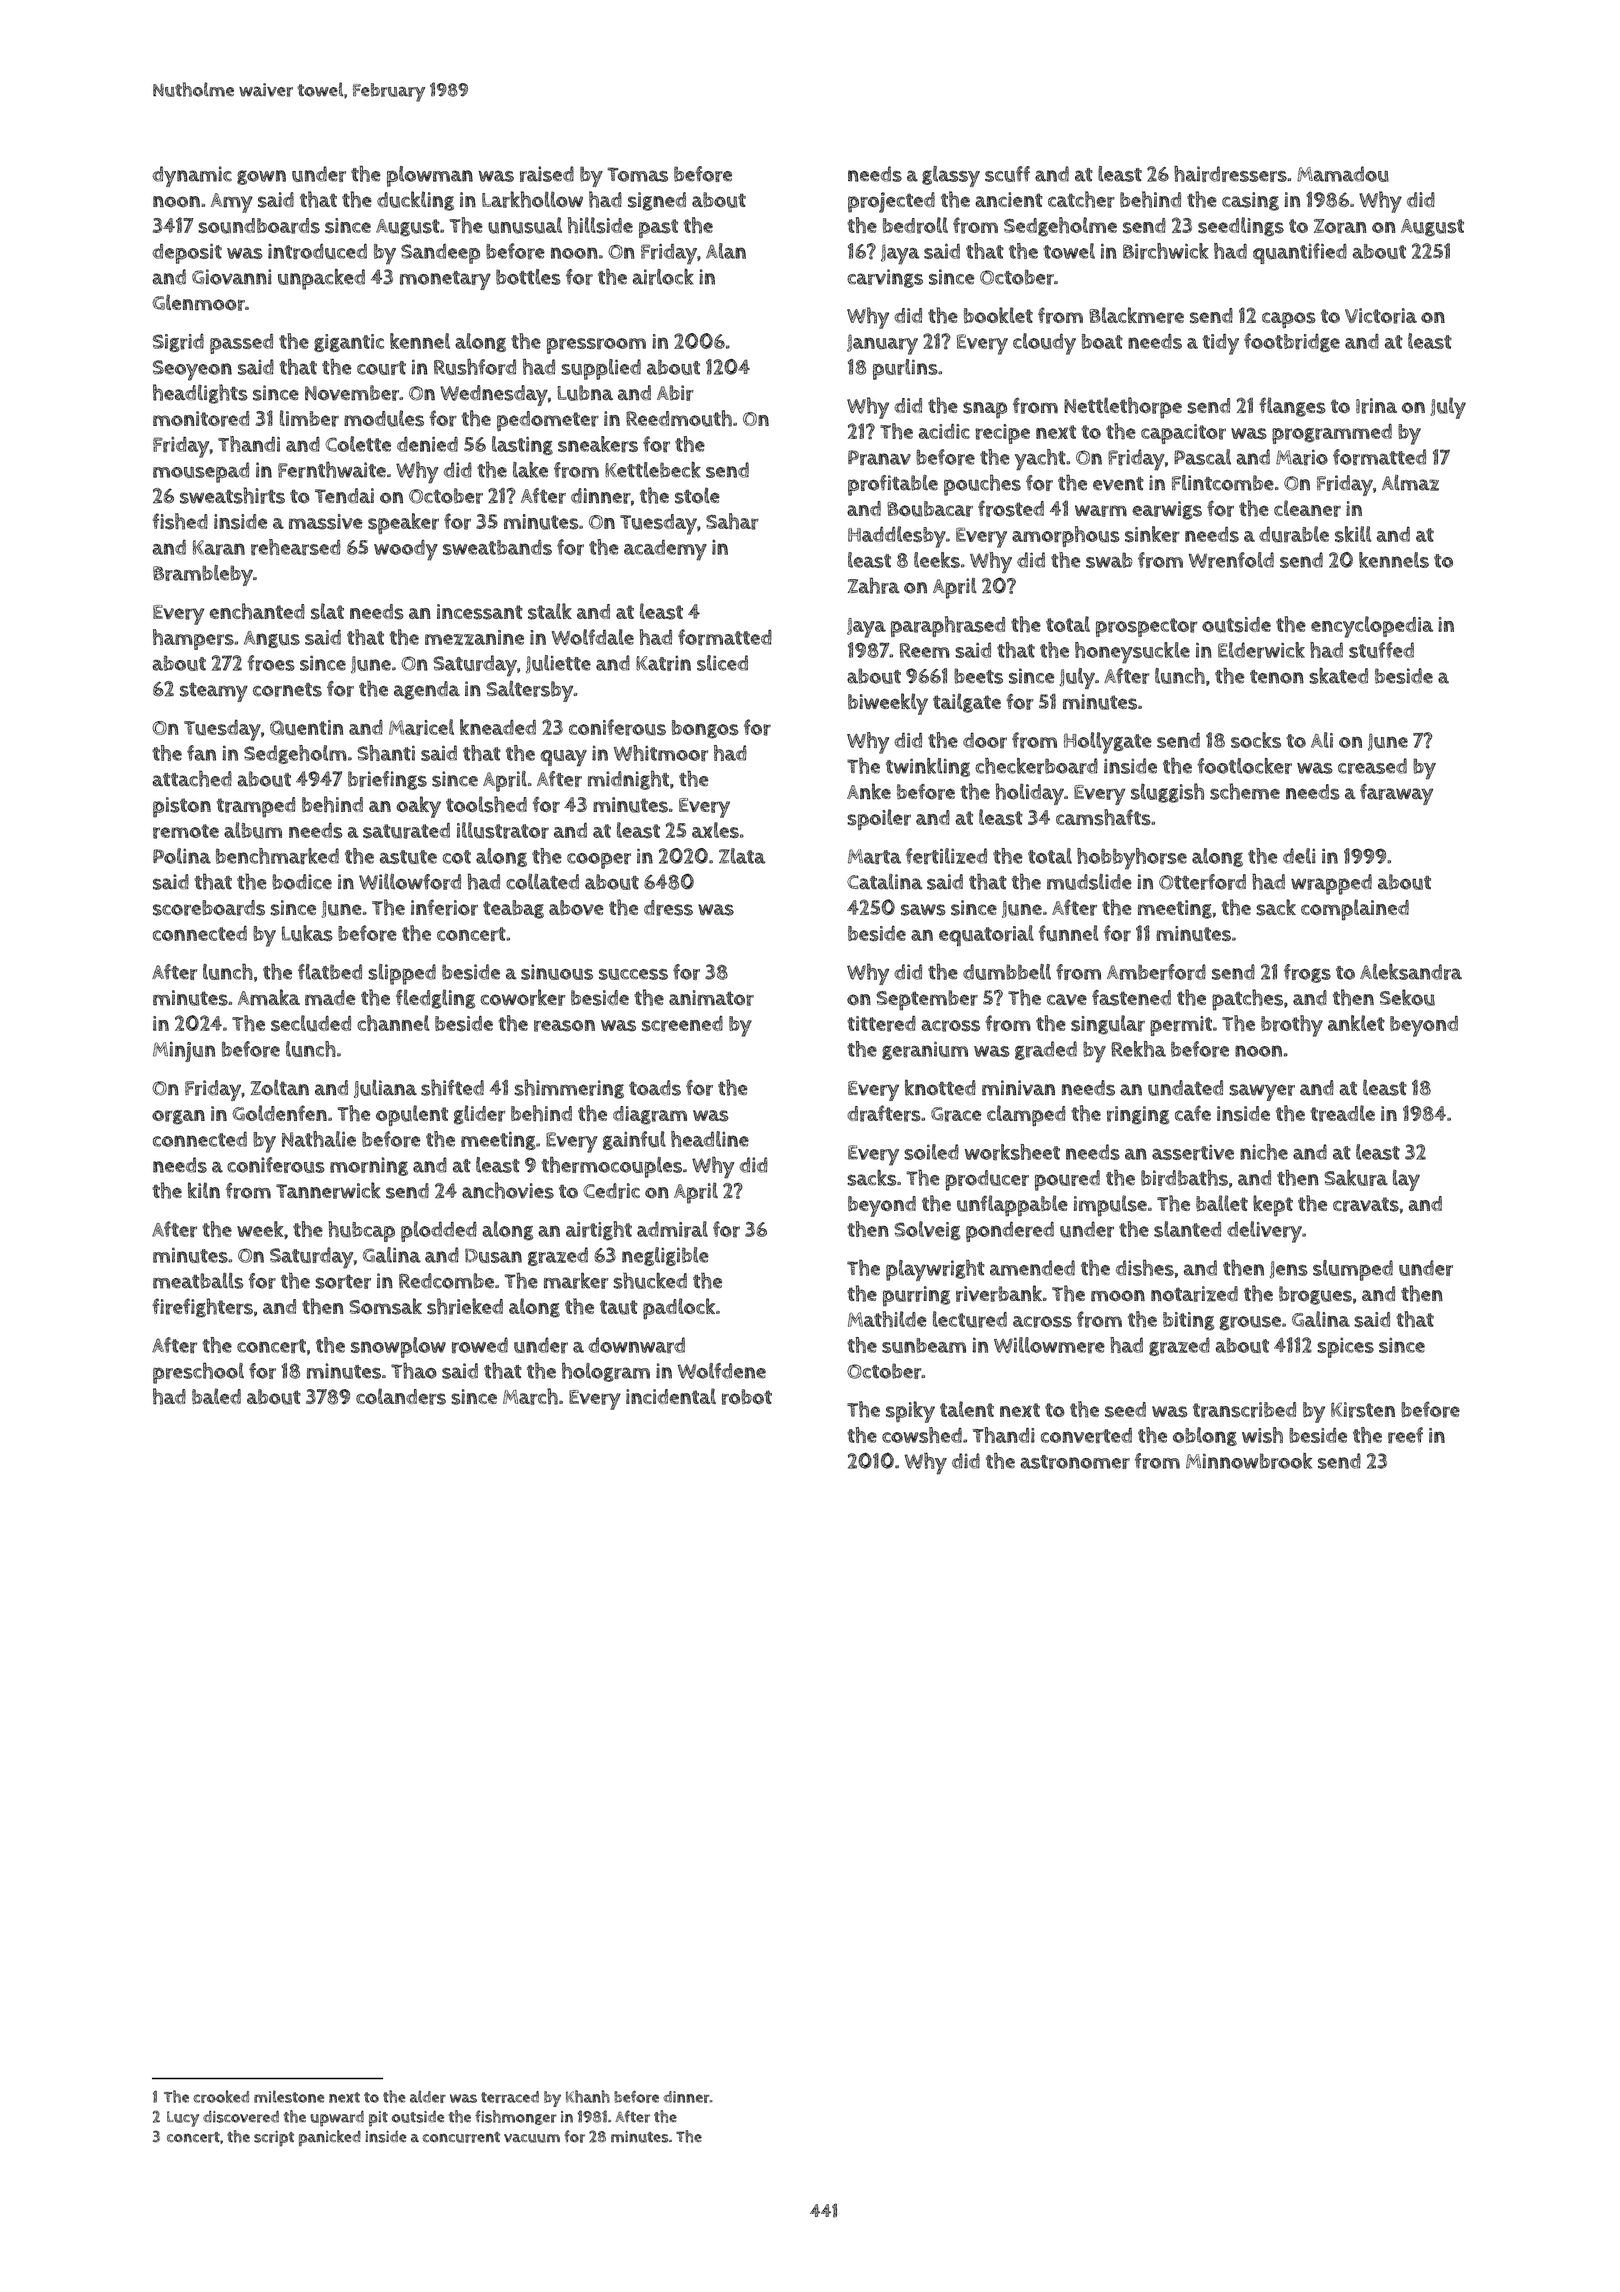 This screenshot has height=2292, width=1620. What do you see at coordinates (216, 1396) in the screenshot?
I see `baled` at bounding box center [216, 1396].
